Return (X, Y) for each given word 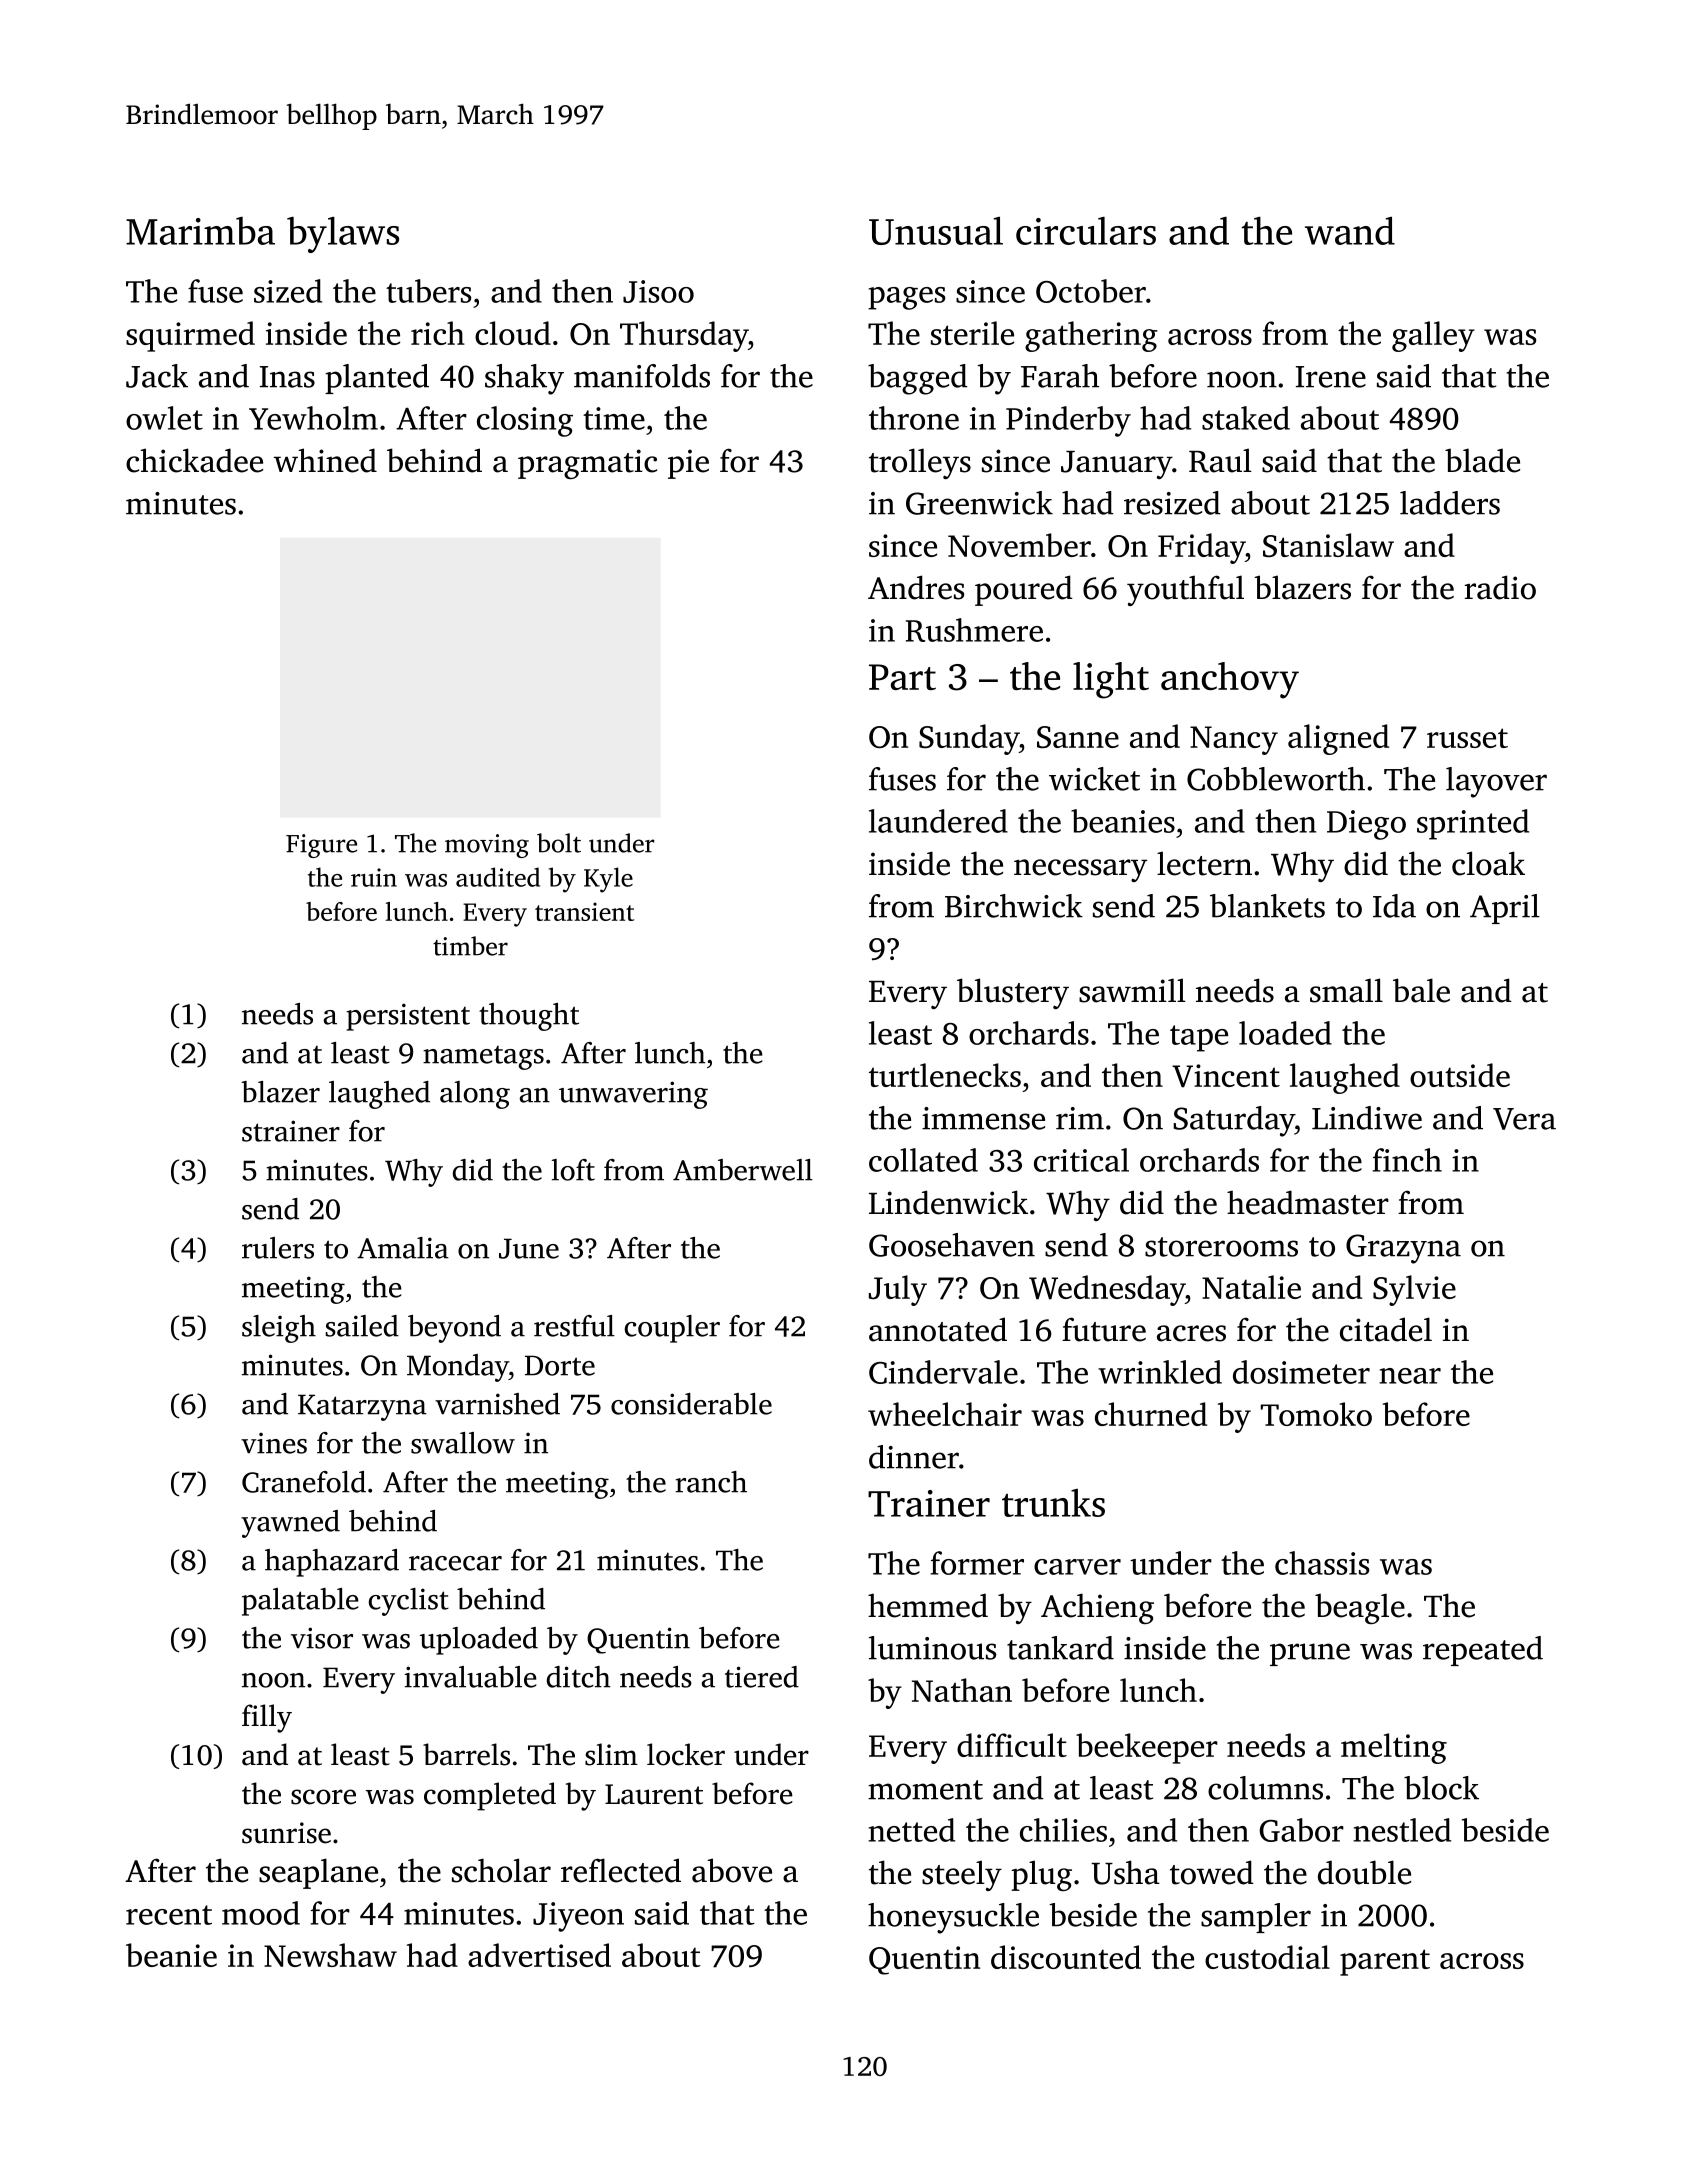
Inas (287, 377)
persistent (408, 1017)
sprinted (1473, 824)
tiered (762, 1677)
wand (1350, 231)
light (1111, 680)
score (323, 1797)
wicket (1094, 779)
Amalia (403, 1248)
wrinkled (1160, 1372)
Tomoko (1316, 1414)
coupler (672, 1329)
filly (267, 1718)
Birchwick (1014, 906)
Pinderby (1068, 421)
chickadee (194, 460)
